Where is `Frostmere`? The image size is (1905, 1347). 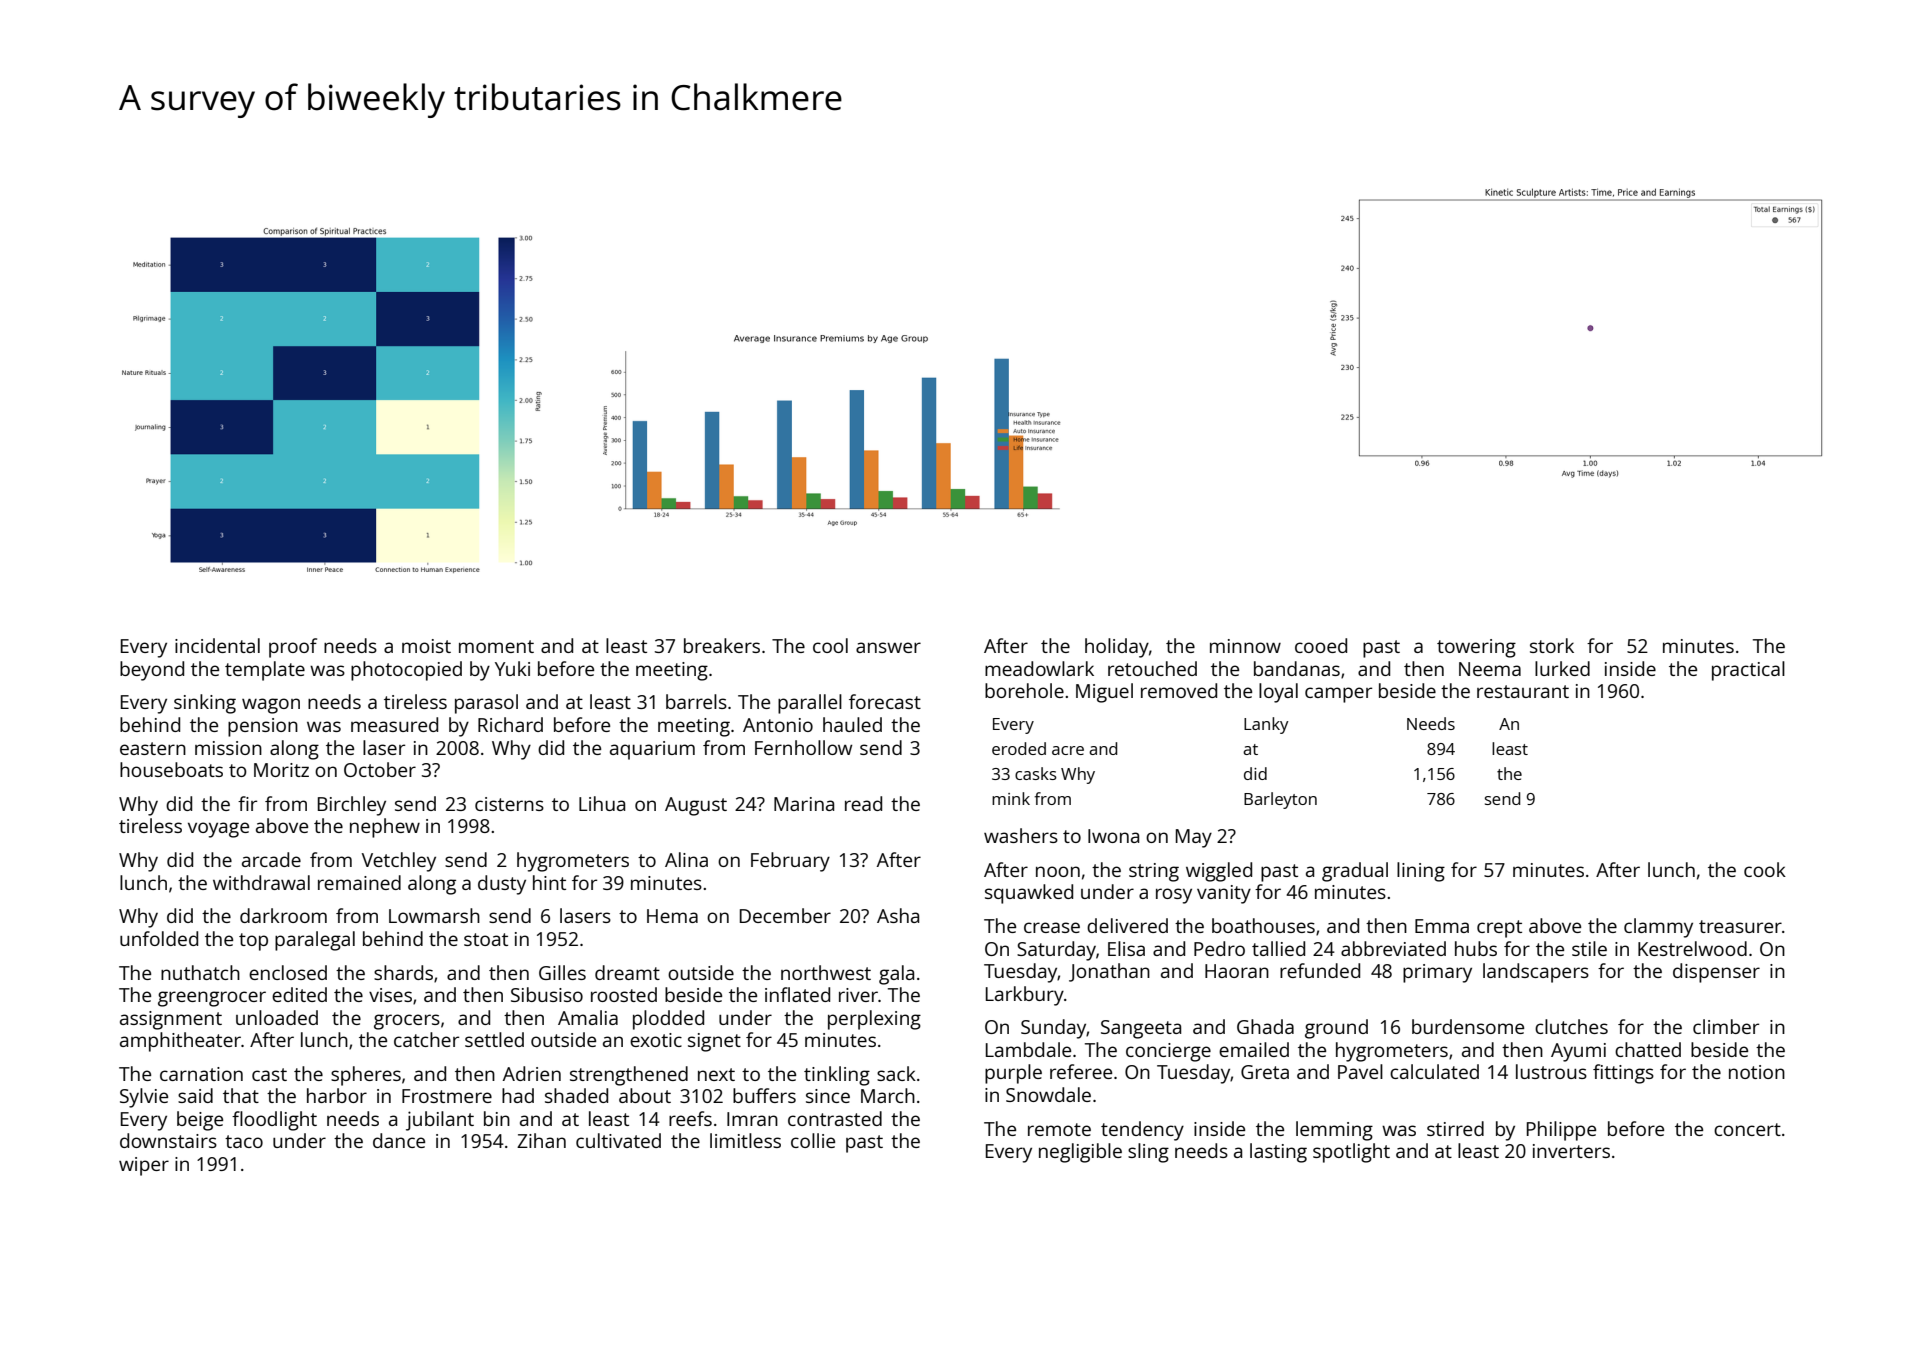
Frostmere is located at coordinates (447, 1096).
